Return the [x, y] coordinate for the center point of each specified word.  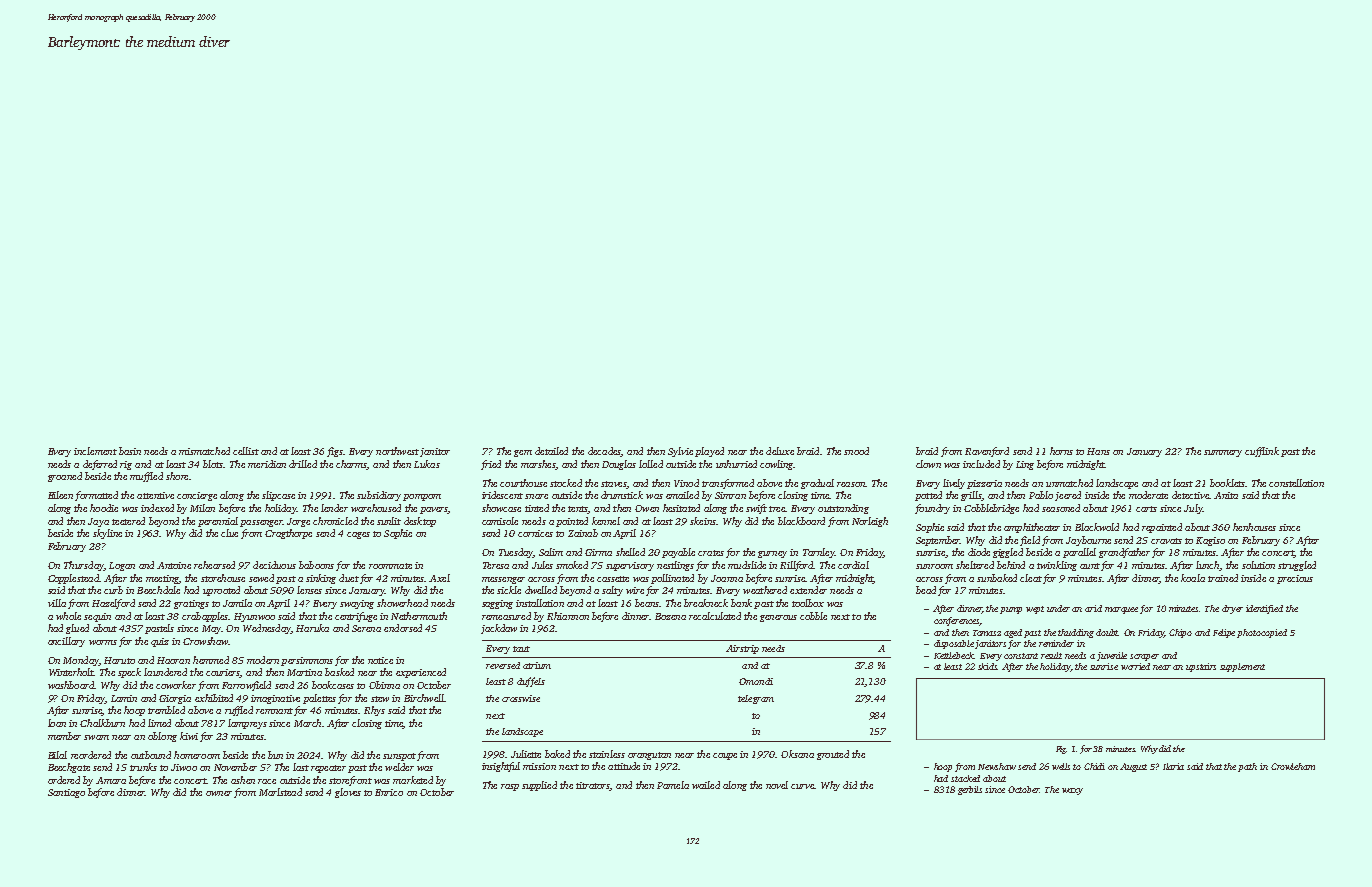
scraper [1144, 657]
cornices [535, 533]
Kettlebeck [954, 655]
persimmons [307, 661]
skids [988, 666]
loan [57, 723]
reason [851, 484]
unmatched [1069, 483]
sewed [261, 578]
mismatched [204, 451]
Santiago [66, 793]
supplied [539, 786]
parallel [1079, 553]
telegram [756, 699]
